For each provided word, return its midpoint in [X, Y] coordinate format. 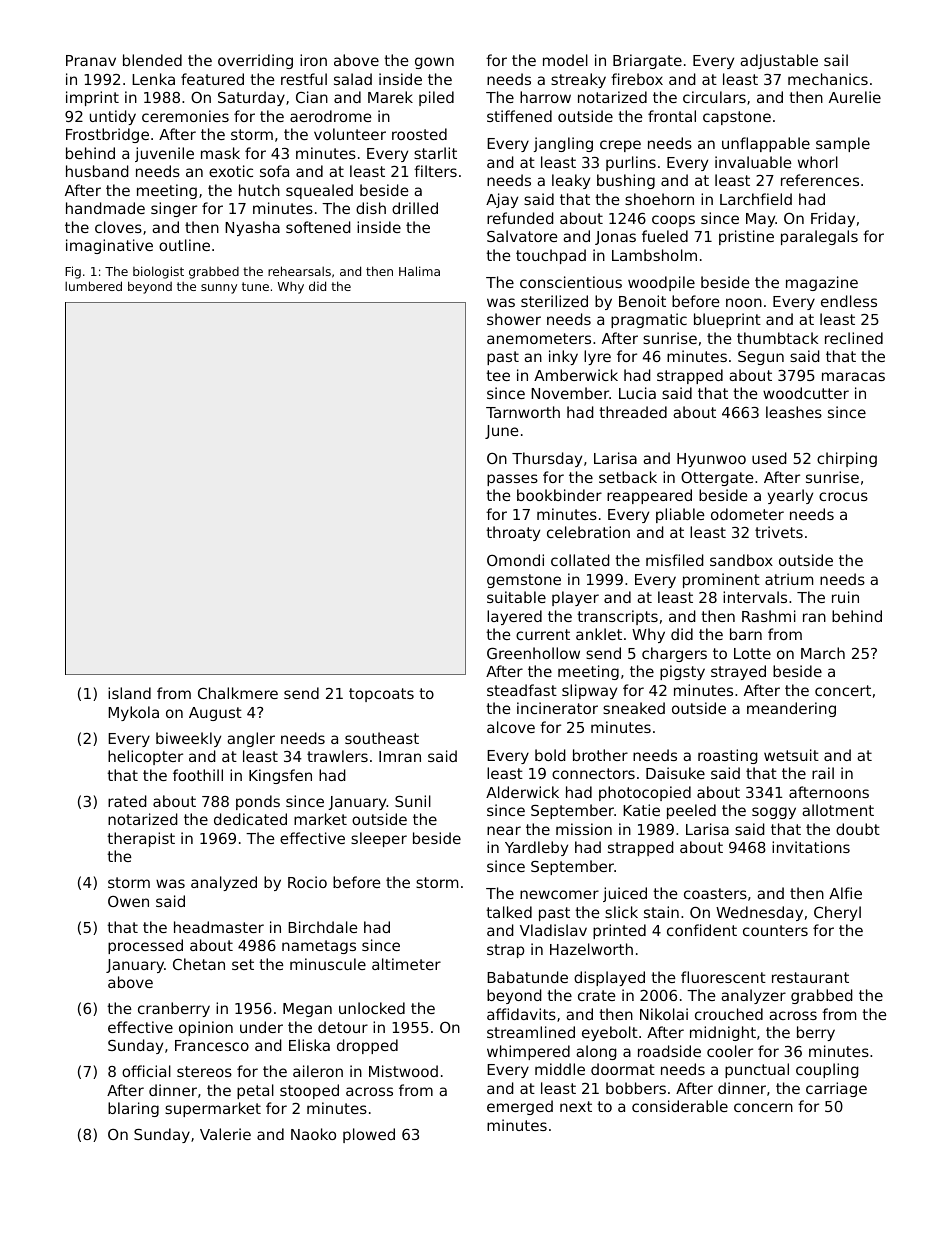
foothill [198, 775]
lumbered [93, 286]
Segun [761, 358]
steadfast [522, 690]
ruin [845, 597]
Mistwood [403, 1071]
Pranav [91, 60]
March [823, 653]
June [502, 432]
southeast [382, 738]
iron [313, 60]
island [129, 693]
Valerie [225, 1134]
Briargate [647, 61]
